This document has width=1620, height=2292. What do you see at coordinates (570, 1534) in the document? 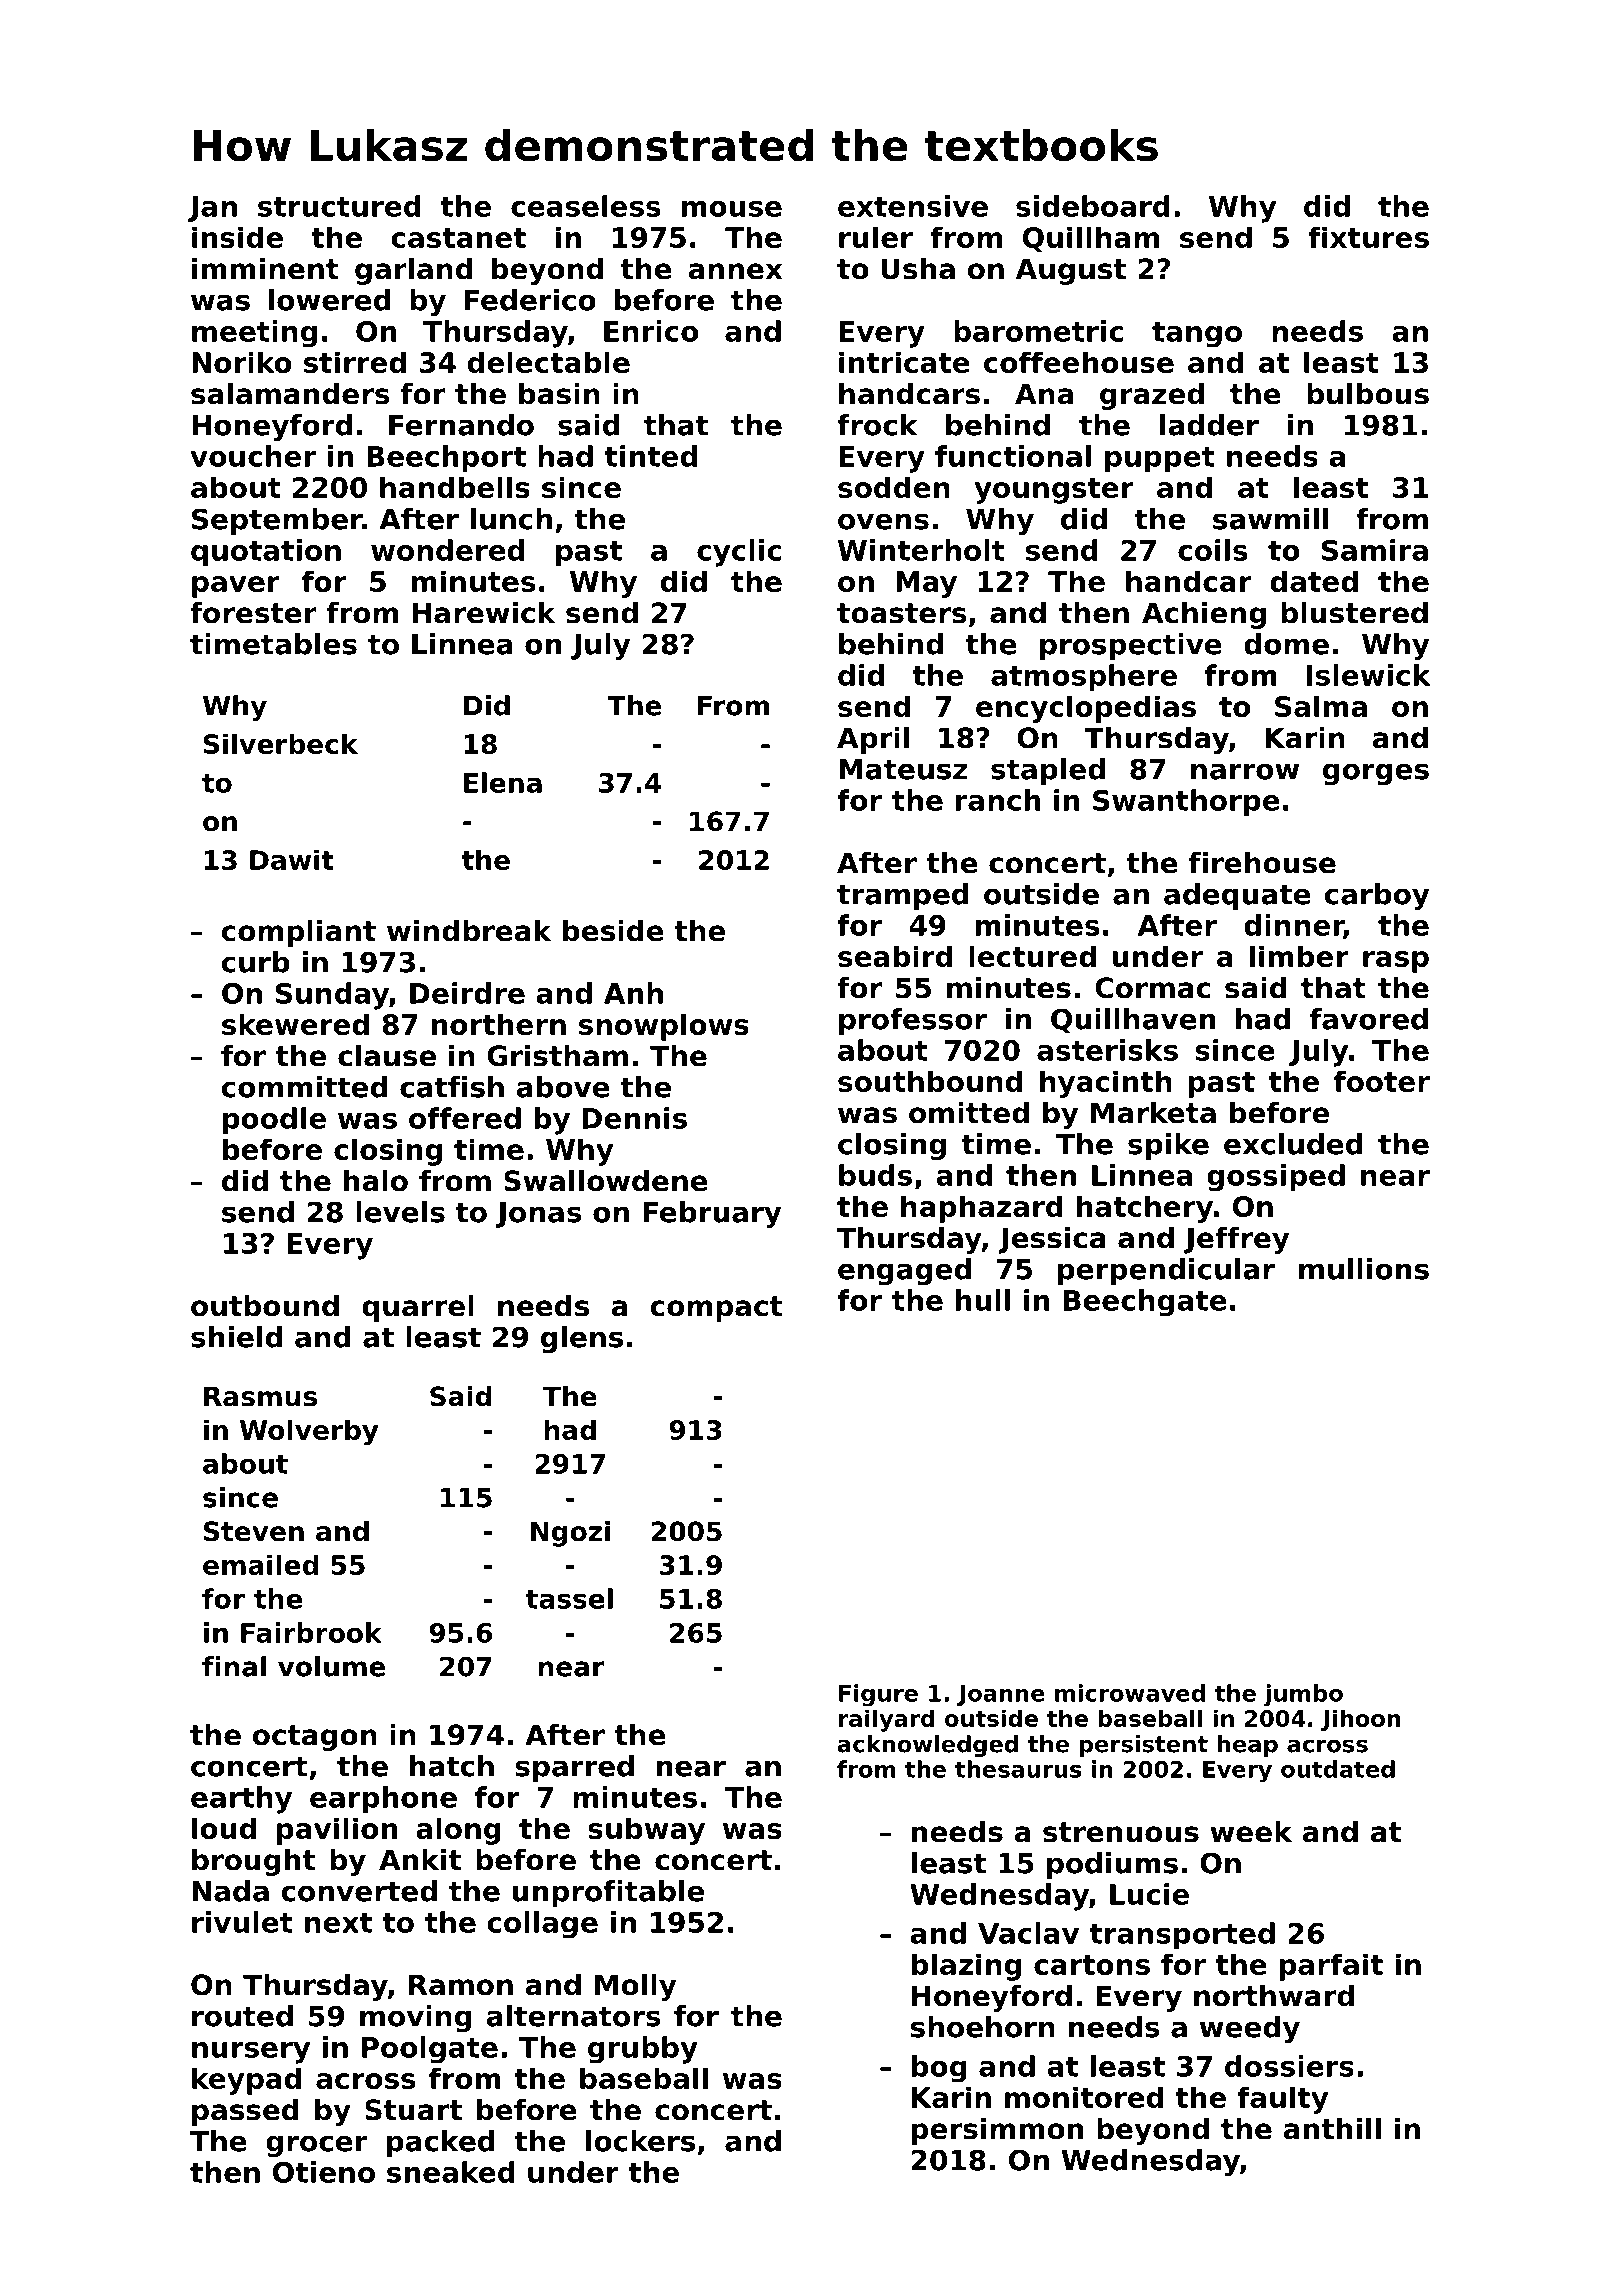
I see `Ngozi` at bounding box center [570, 1534].
